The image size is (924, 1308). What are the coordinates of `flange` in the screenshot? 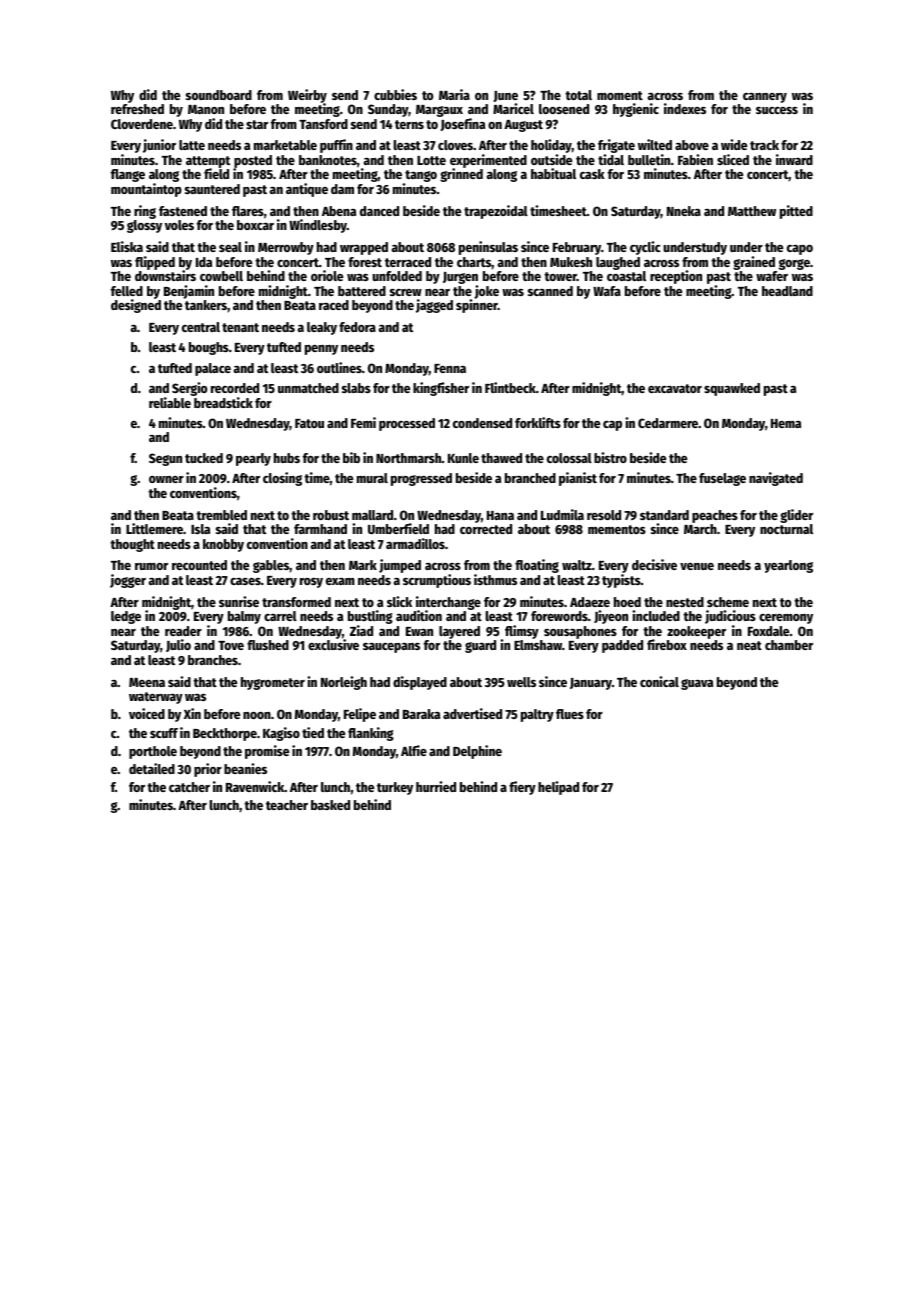 It's located at (128, 175).
